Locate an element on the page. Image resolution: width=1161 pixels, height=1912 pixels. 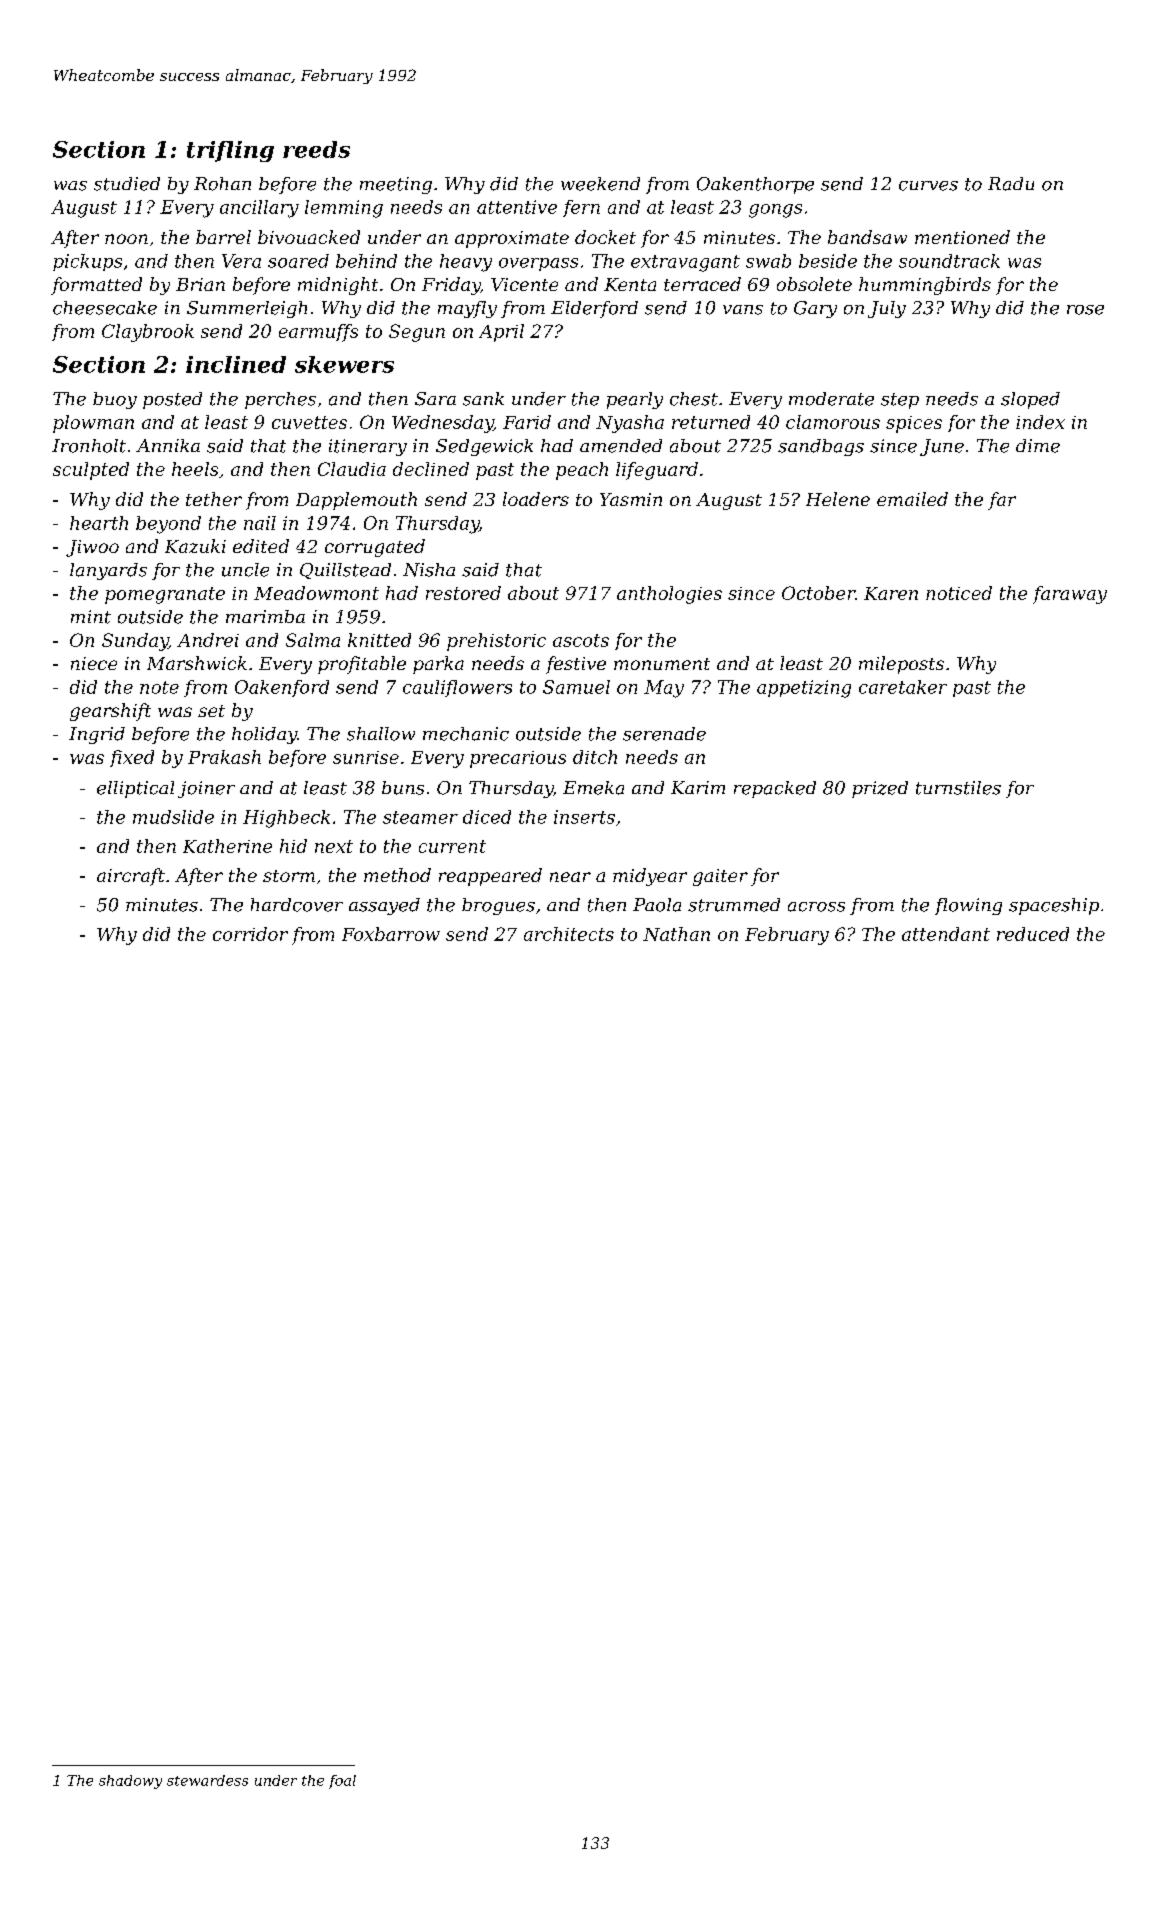
Nathan is located at coordinates (676, 934).
